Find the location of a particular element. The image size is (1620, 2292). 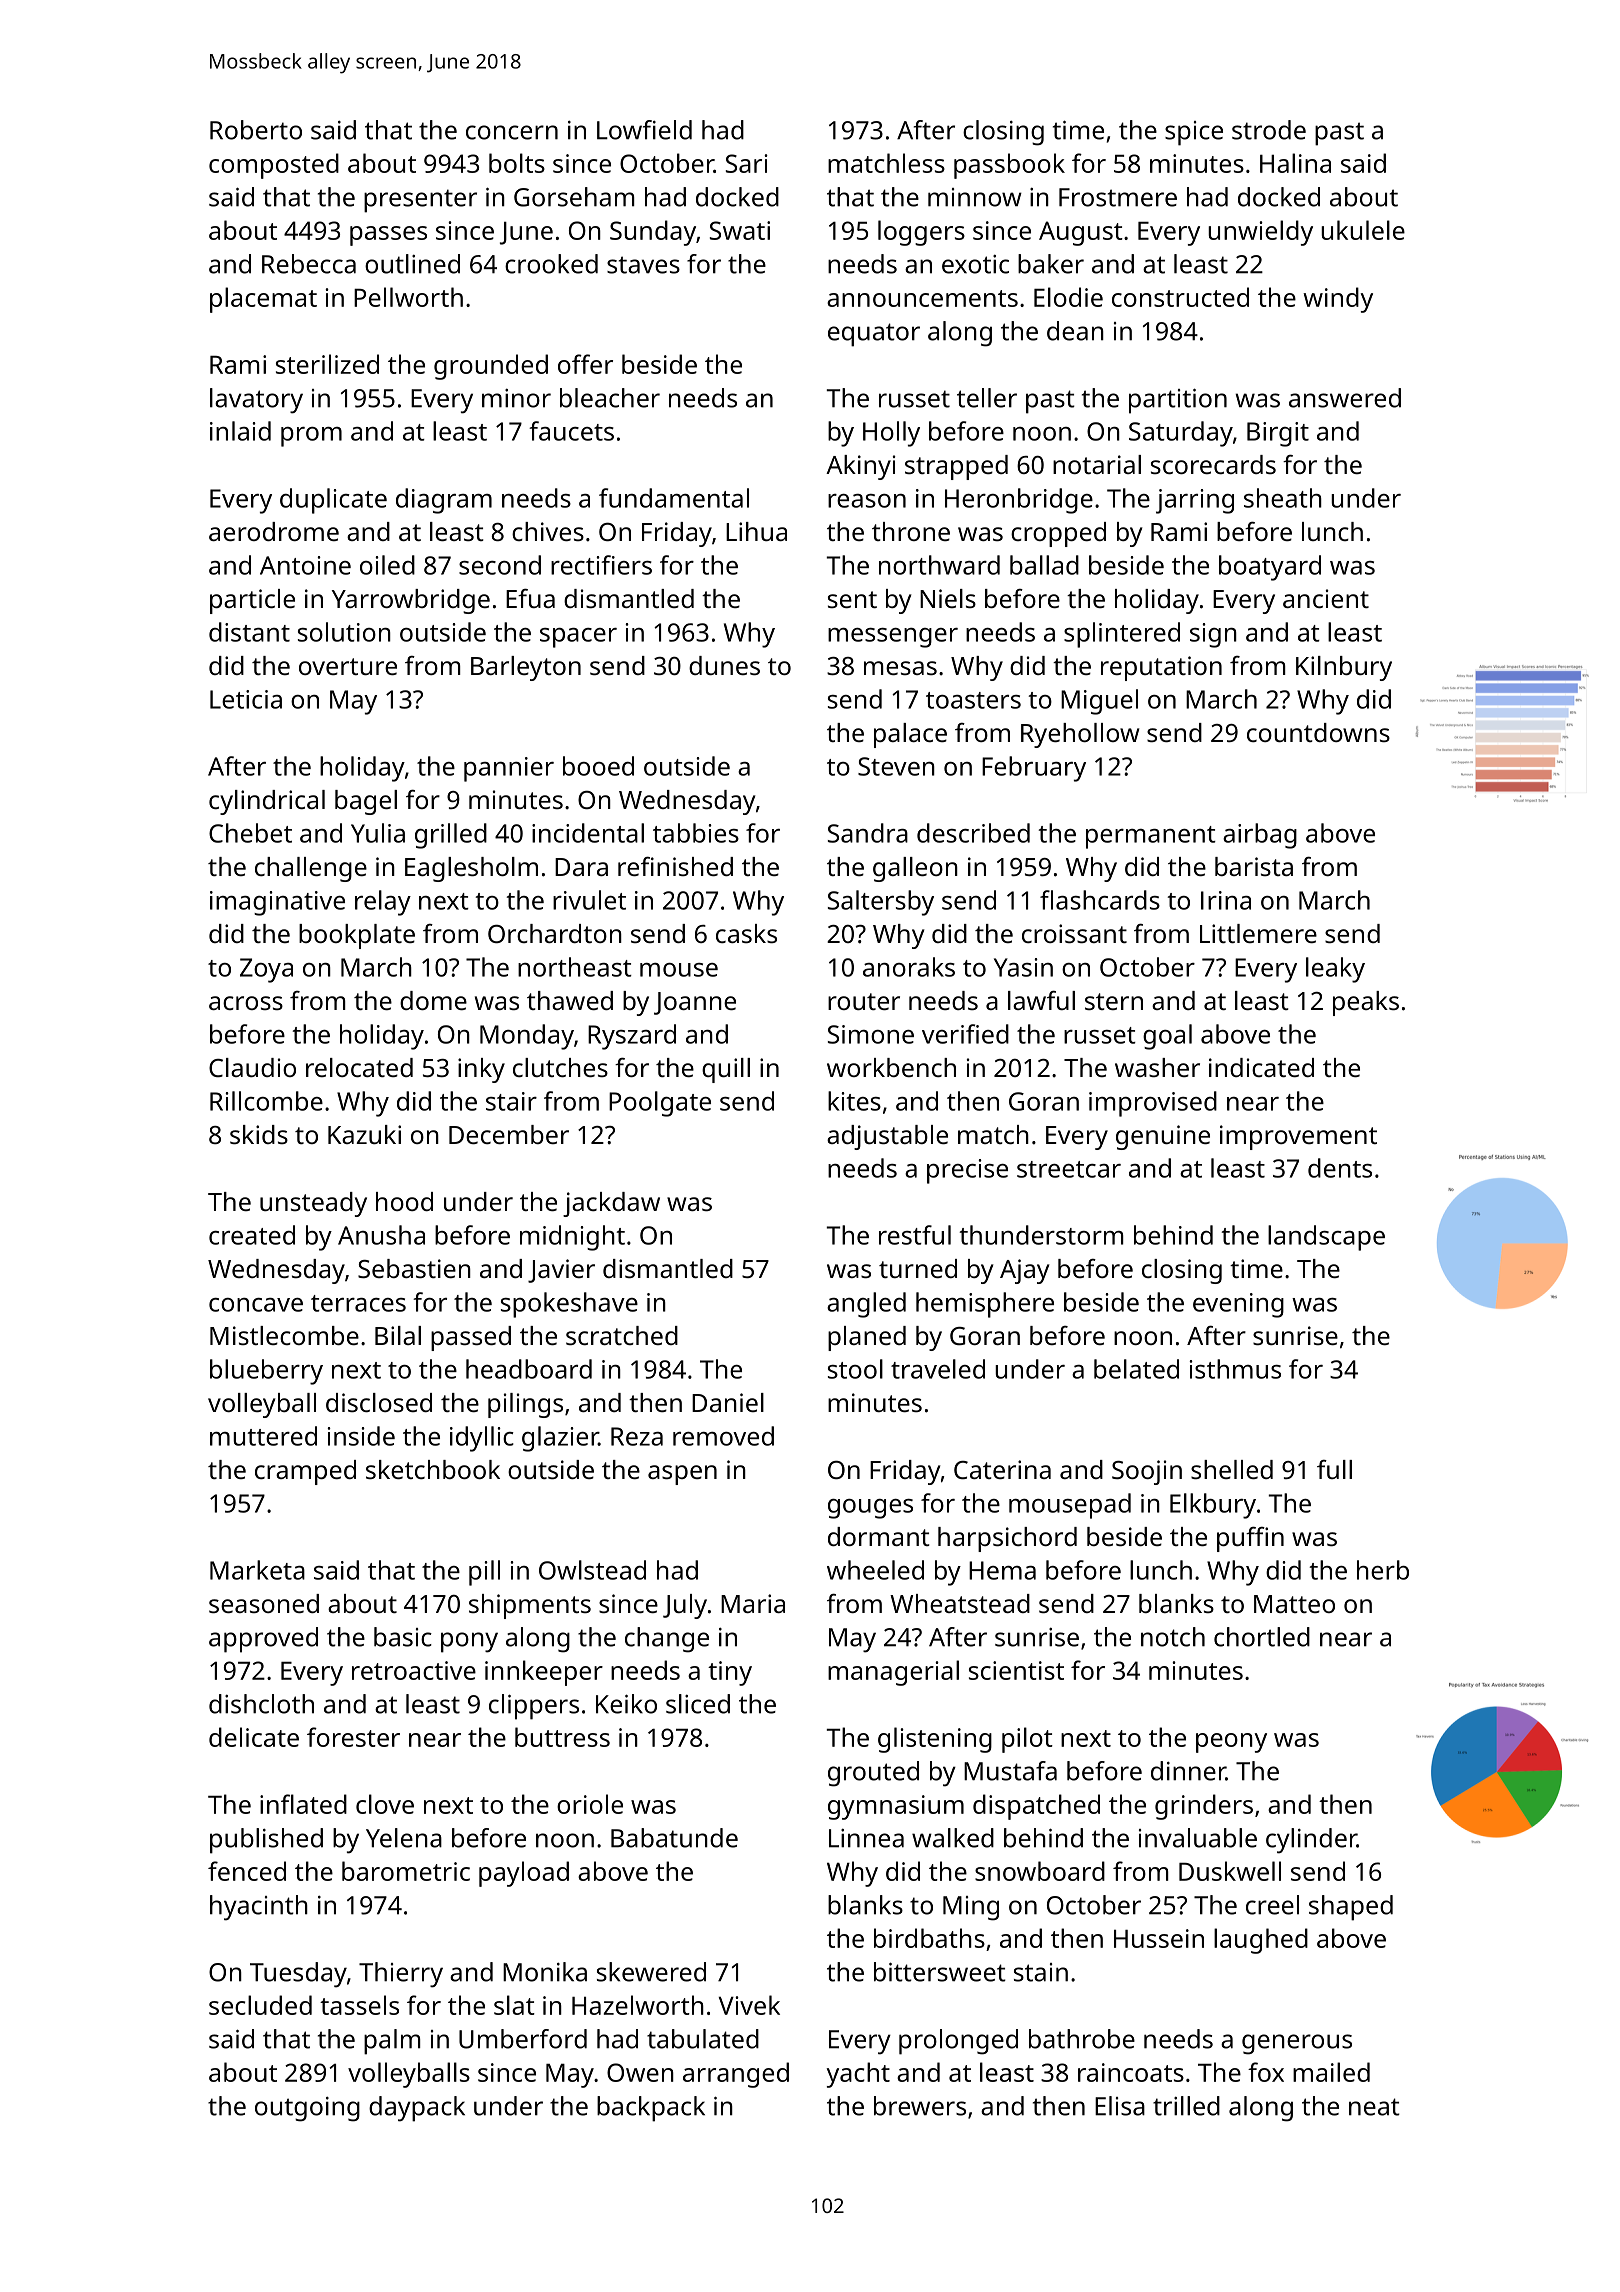

Poolgate is located at coordinates (660, 1104).
